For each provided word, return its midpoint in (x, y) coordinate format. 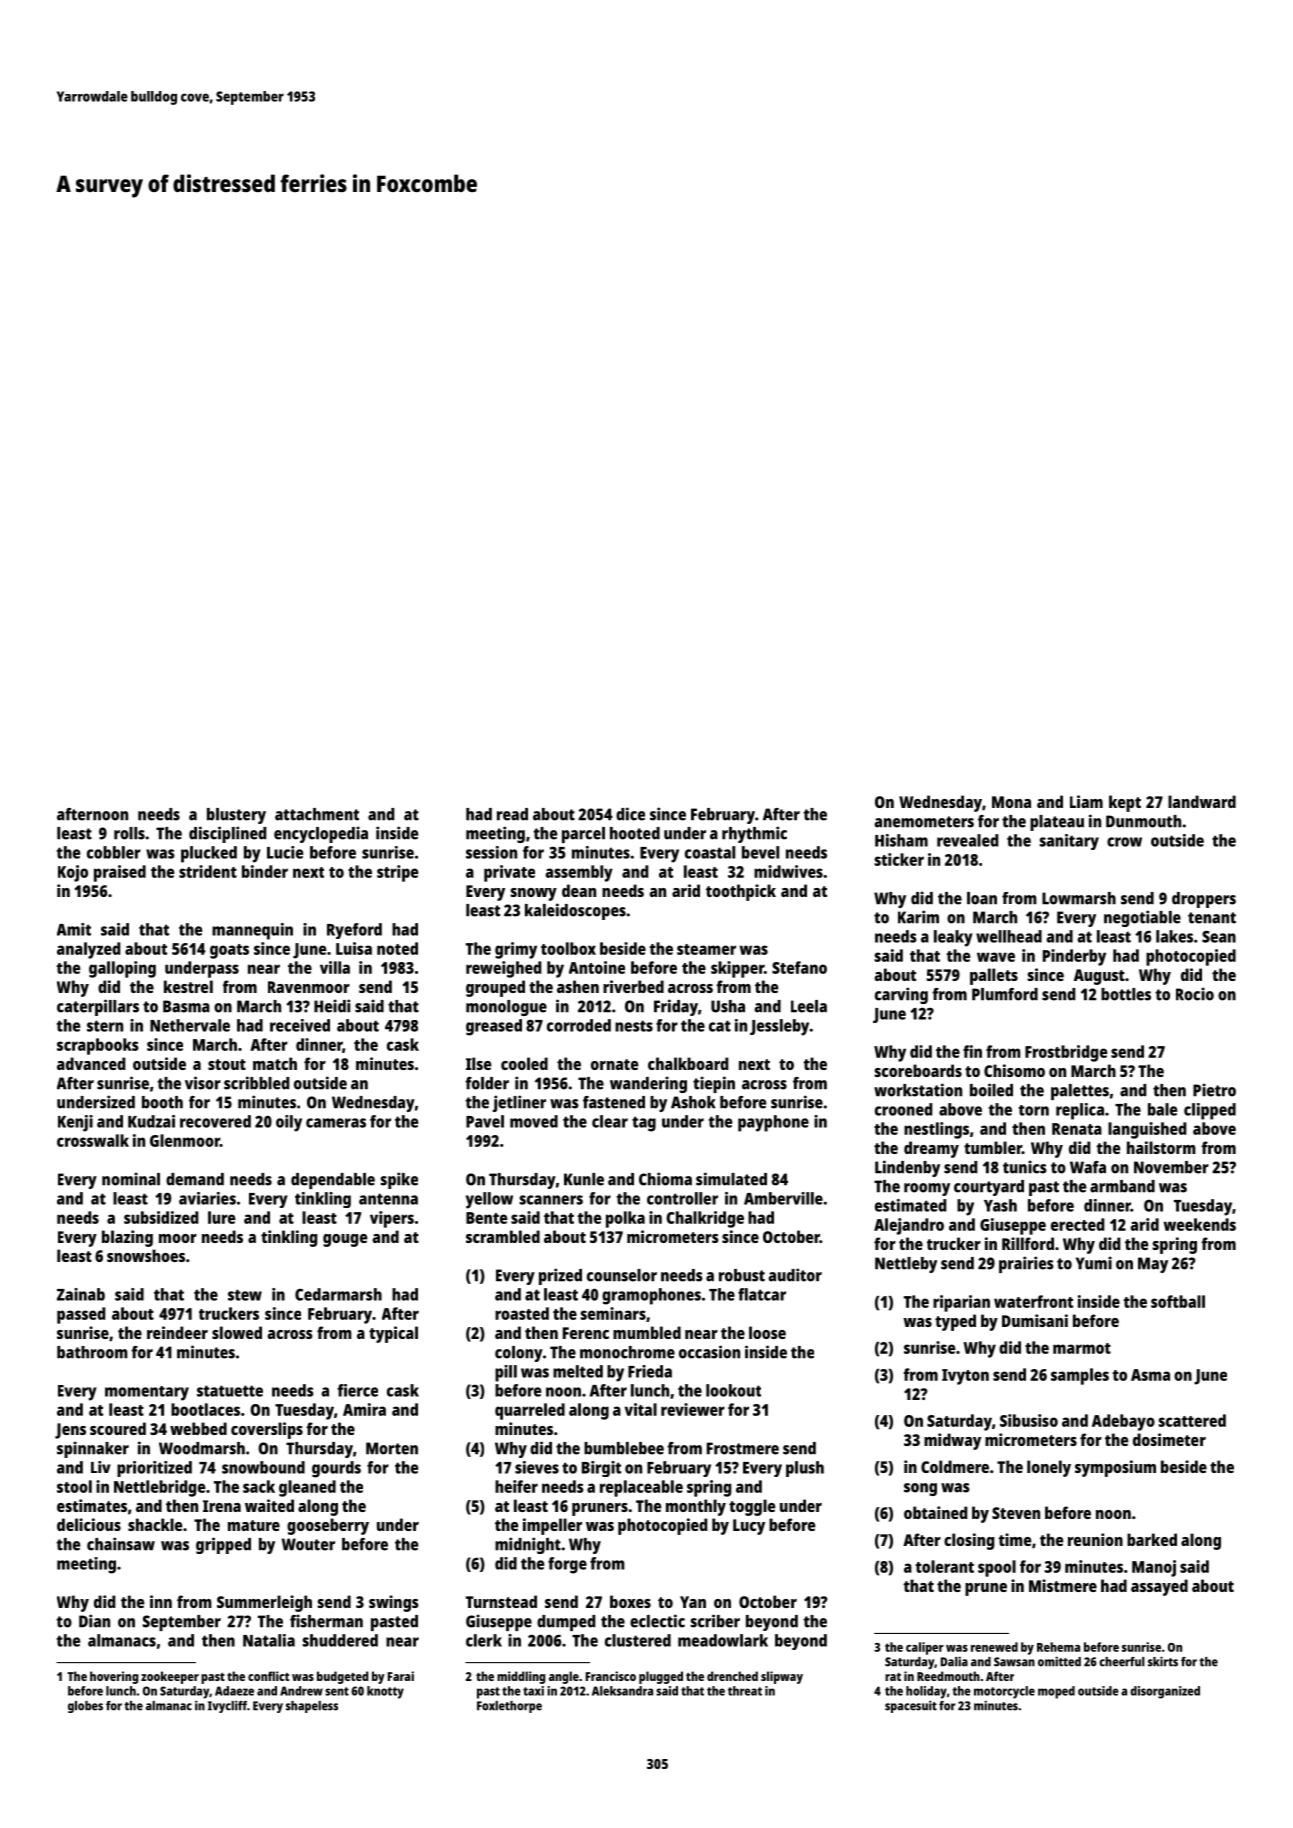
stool (74, 1486)
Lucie (285, 852)
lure (222, 1217)
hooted (635, 833)
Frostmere (743, 1448)
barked (1152, 1539)
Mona (1011, 802)
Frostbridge (1066, 1053)
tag (644, 1124)
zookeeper (170, 1677)
